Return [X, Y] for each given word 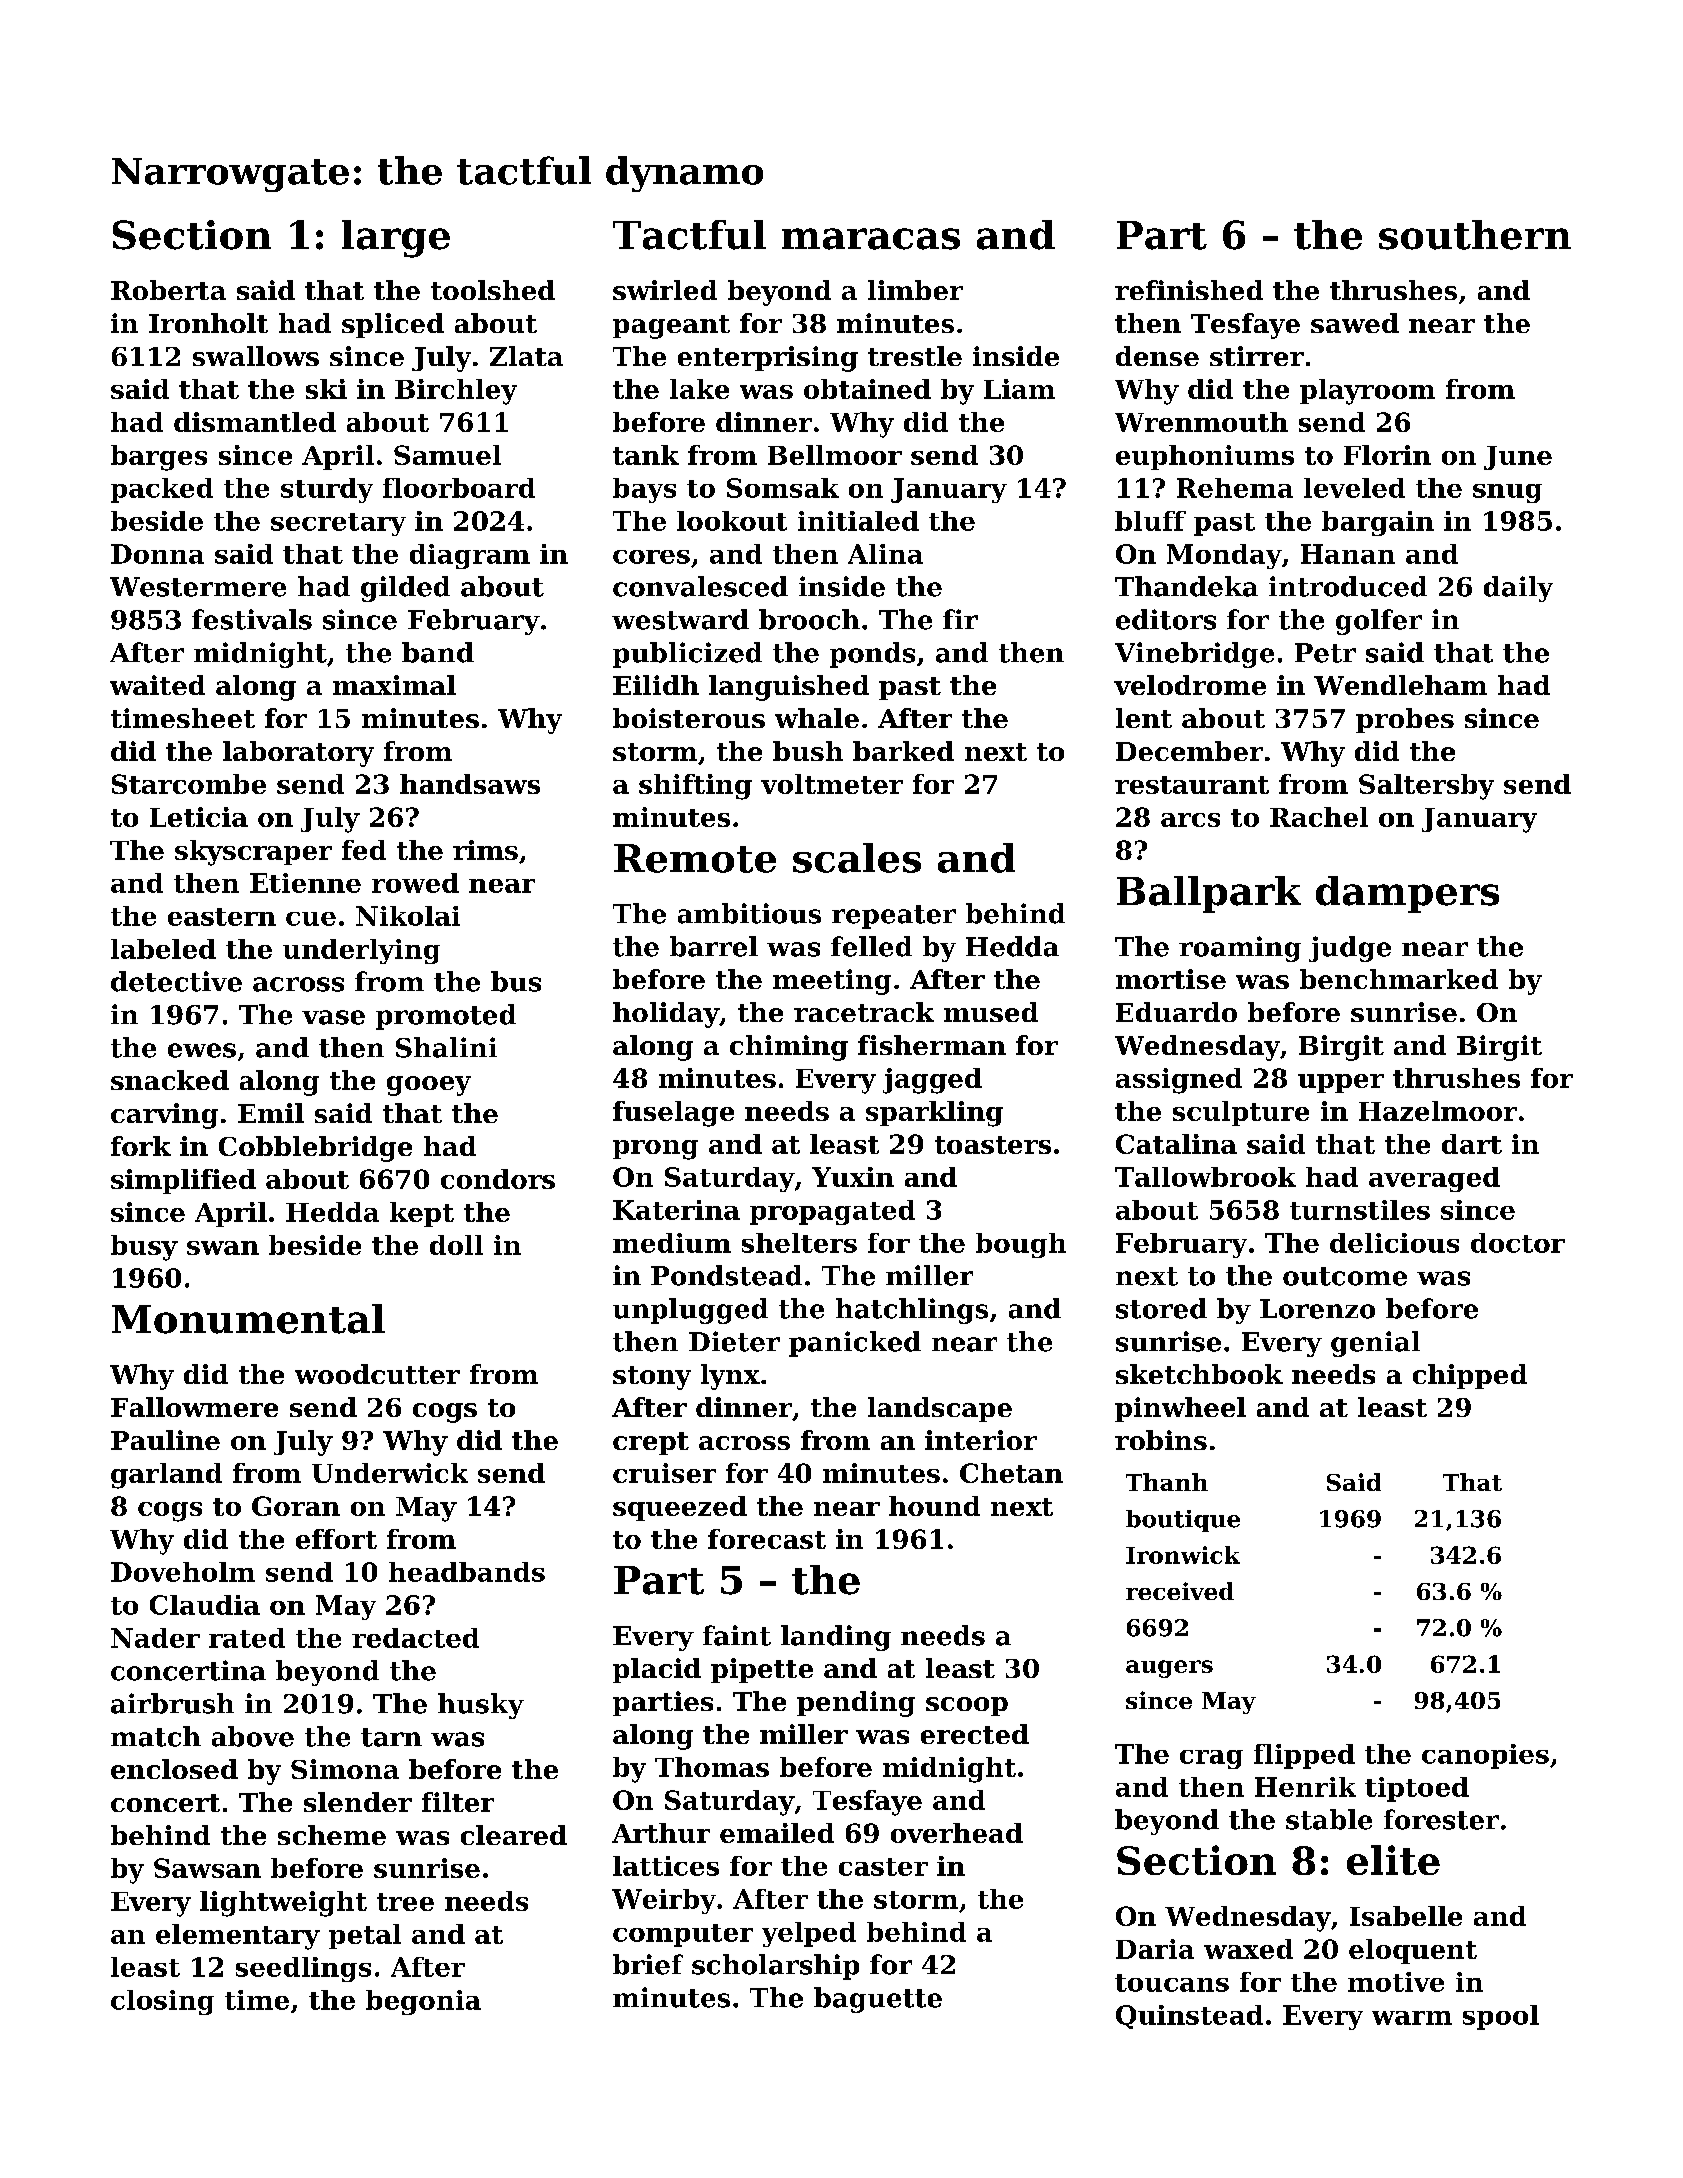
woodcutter [377, 1374]
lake [699, 389]
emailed [777, 1833]
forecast [767, 1539]
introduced [1348, 586]
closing [162, 2002]
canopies [1485, 1756]
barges [159, 458]
